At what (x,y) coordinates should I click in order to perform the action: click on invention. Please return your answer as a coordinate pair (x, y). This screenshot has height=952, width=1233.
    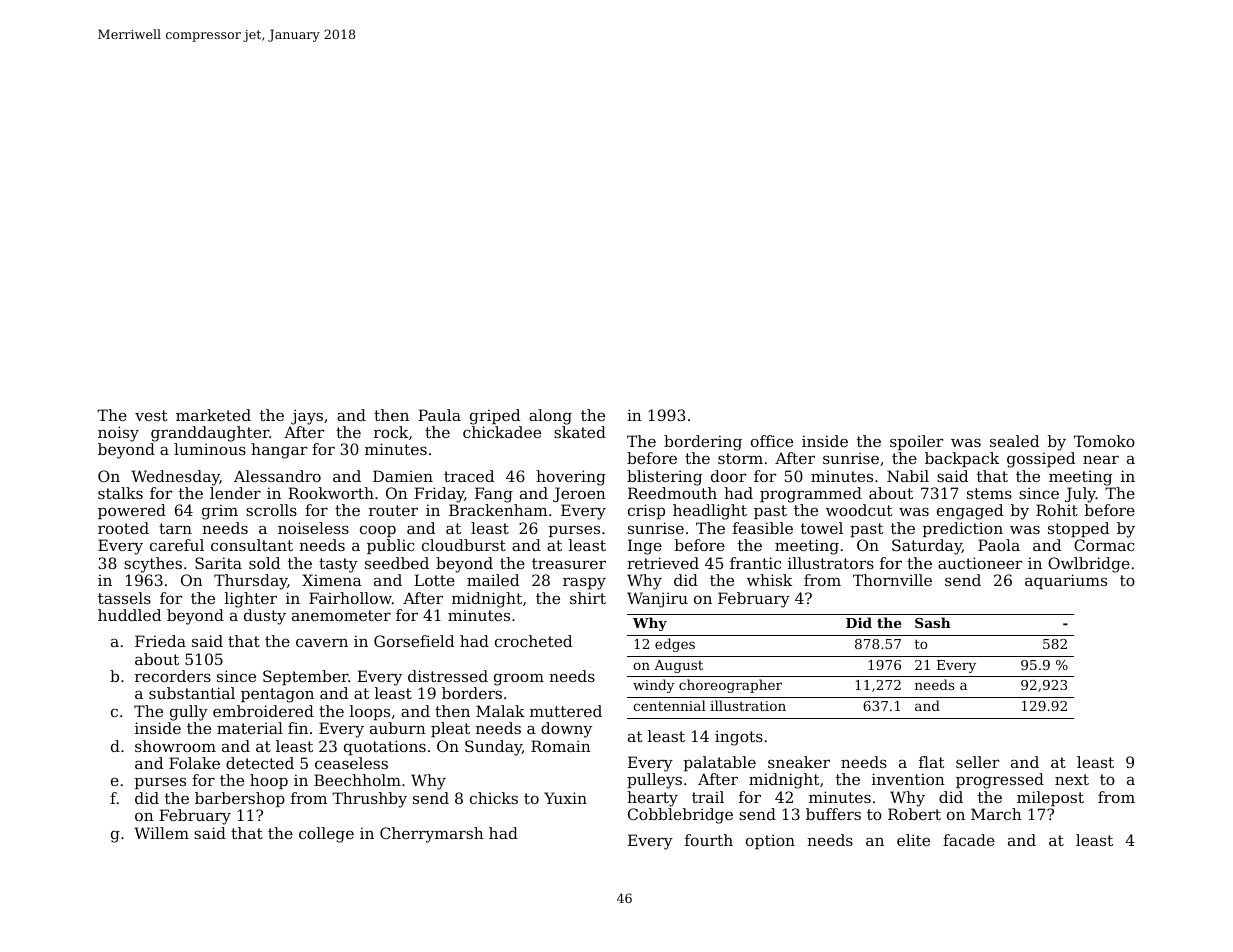
    Looking at the image, I should click on (908, 779).
